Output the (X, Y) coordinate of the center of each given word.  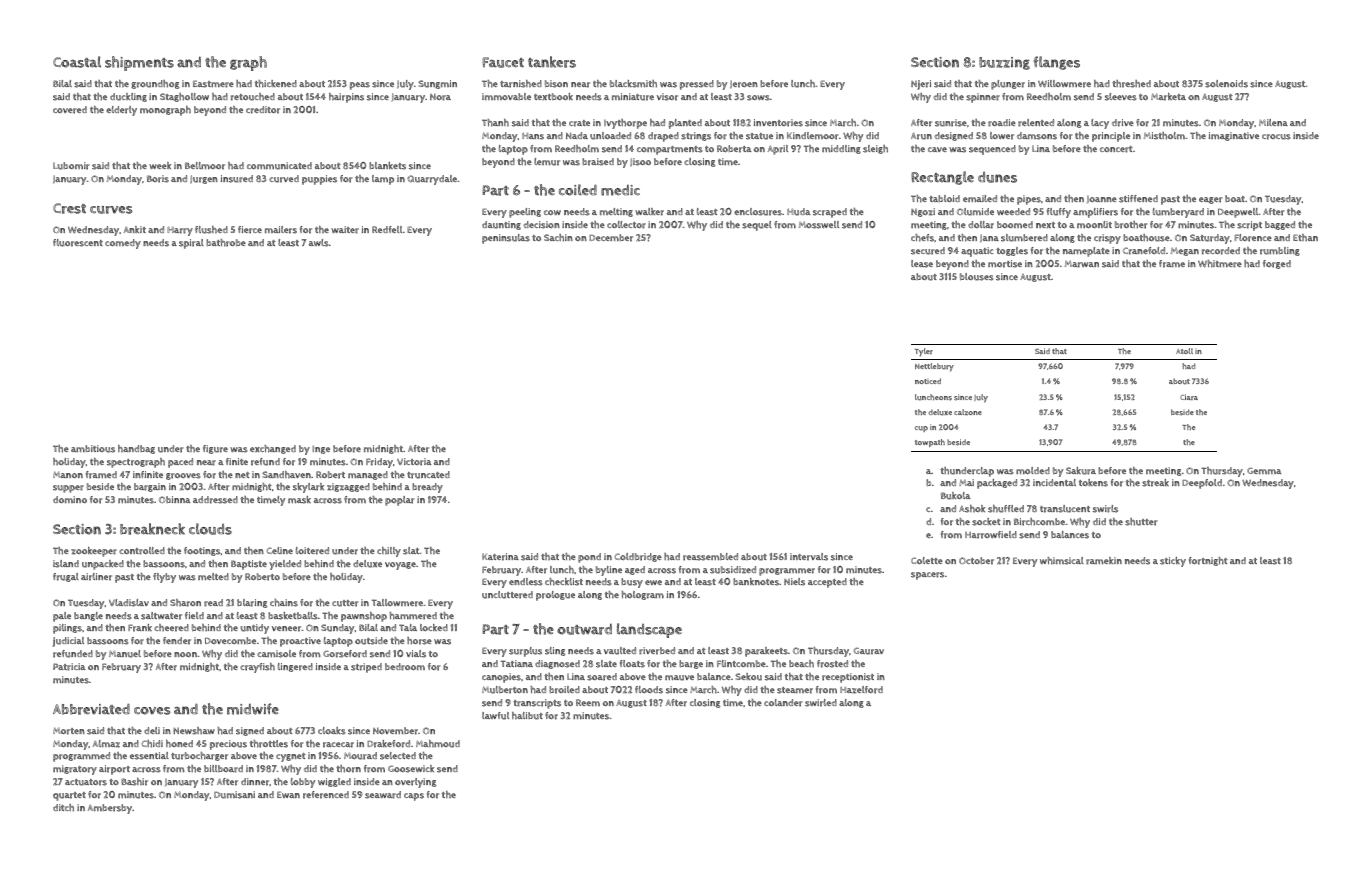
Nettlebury (934, 367)
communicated (279, 166)
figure (215, 449)
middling (841, 149)
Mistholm (1164, 136)
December (611, 238)
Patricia (69, 667)
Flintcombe (741, 663)
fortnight (1208, 561)
